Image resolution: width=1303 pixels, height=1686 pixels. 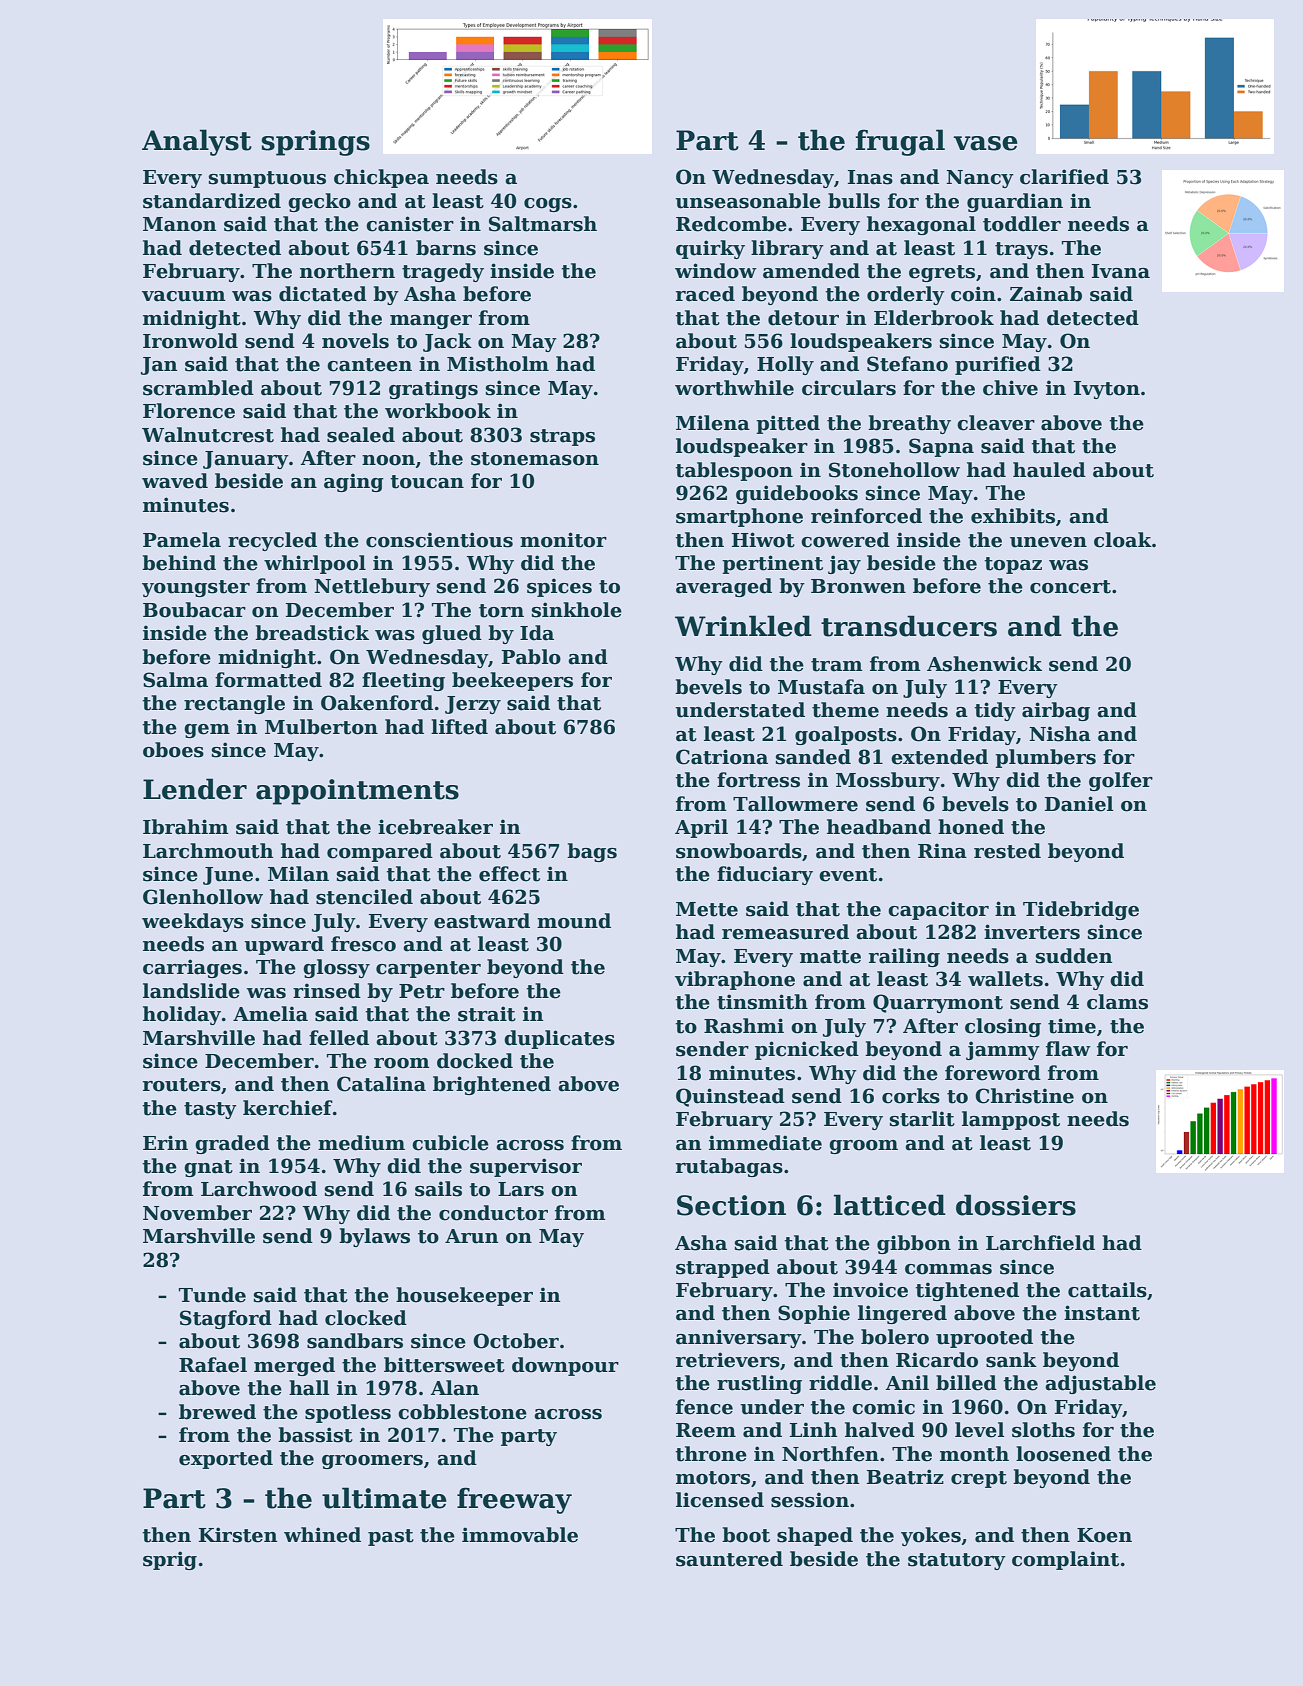 I want to click on springs, so click(x=315, y=143).
